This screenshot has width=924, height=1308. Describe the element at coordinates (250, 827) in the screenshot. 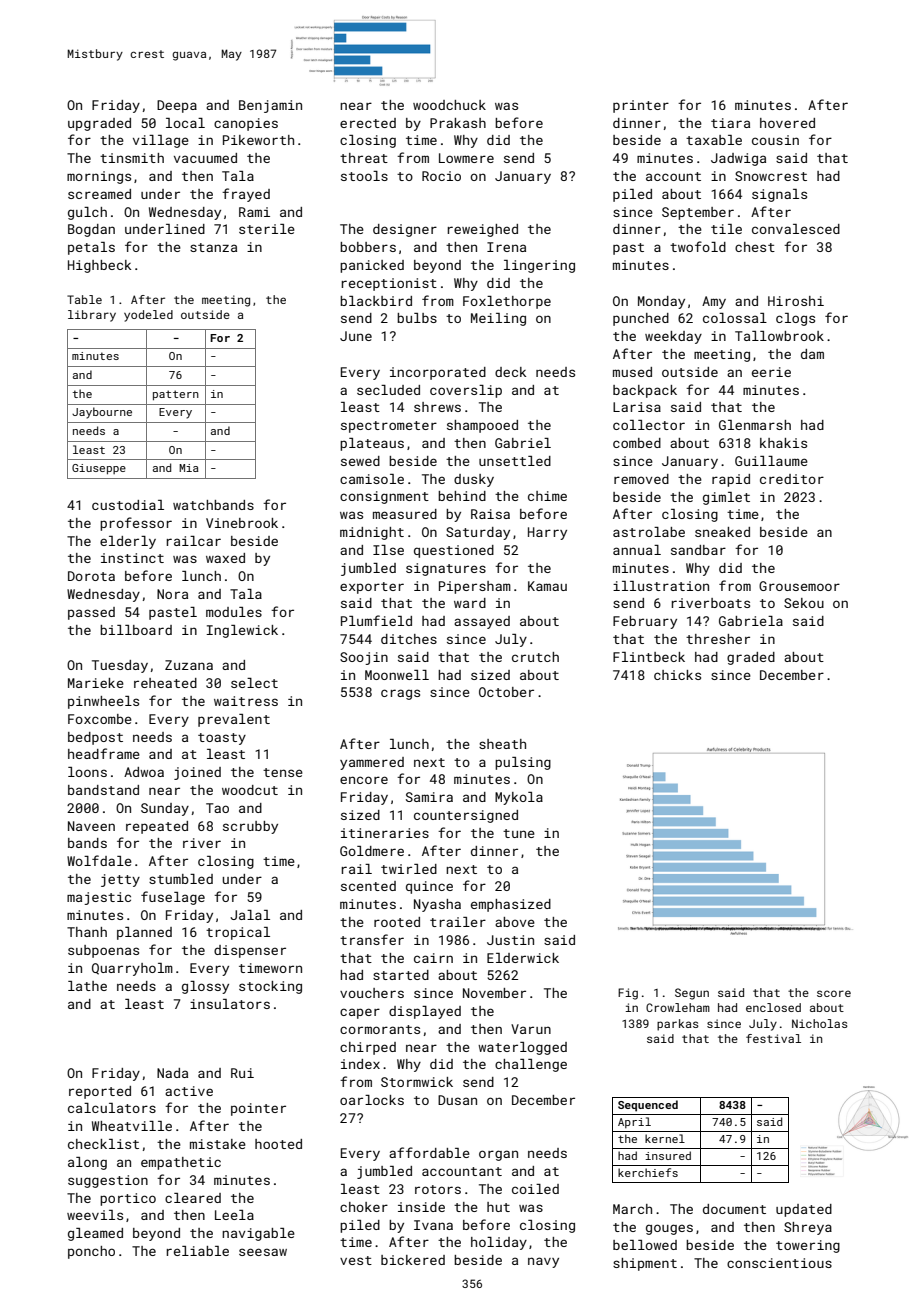

I see `scrubby` at that location.
